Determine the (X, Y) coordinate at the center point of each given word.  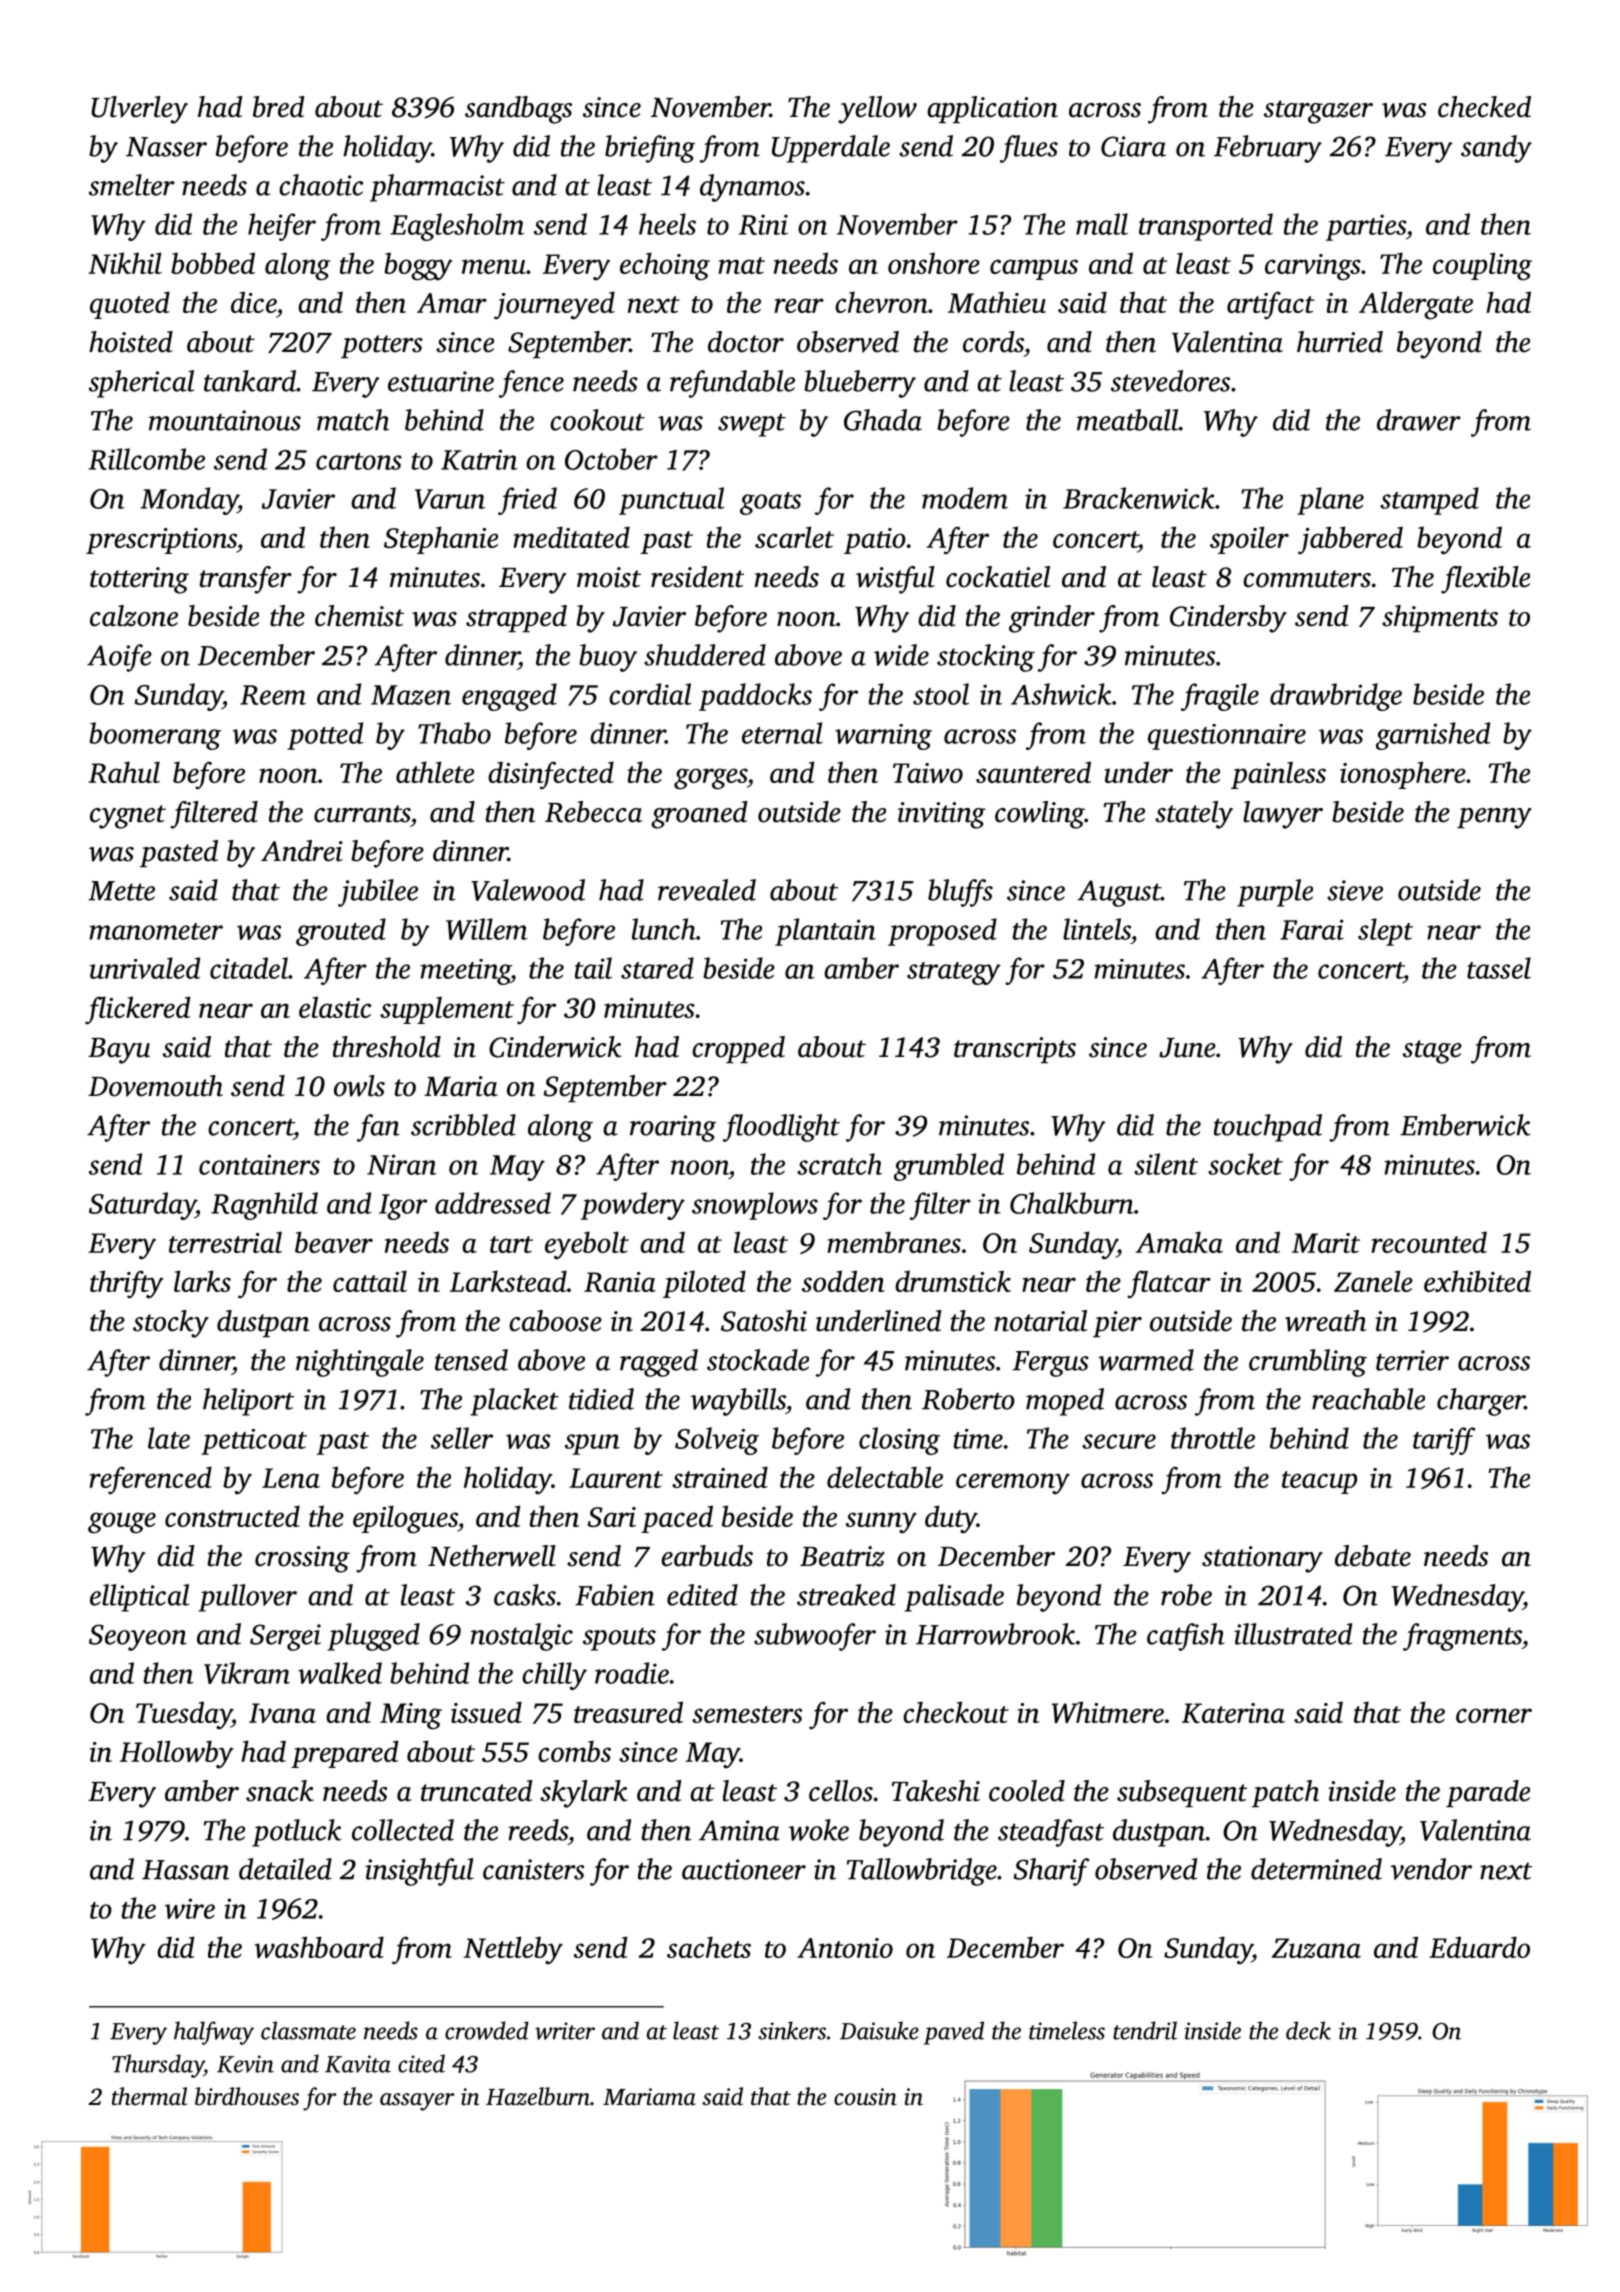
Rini (763, 224)
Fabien (615, 1595)
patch (1285, 1793)
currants (362, 814)
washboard (319, 1947)
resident (697, 577)
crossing (302, 1559)
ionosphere (1403, 775)
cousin (865, 2097)
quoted (130, 305)
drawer (1419, 420)
